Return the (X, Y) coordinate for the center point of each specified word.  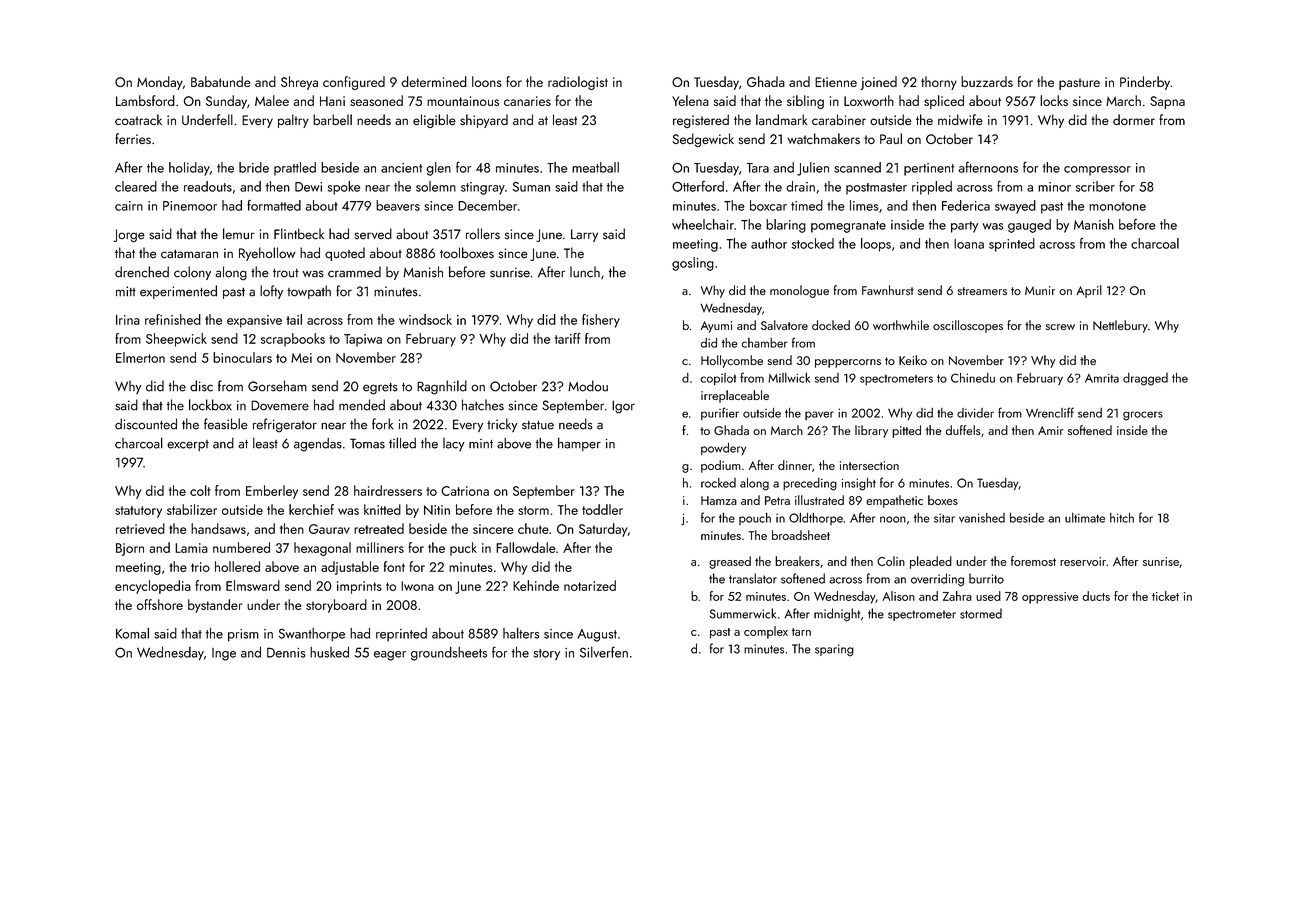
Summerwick (743, 613)
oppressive (1050, 598)
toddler (602, 509)
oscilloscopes (968, 326)
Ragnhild (442, 387)
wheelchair (703, 224)
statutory (138, 512)
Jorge (129, 236)
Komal (132, 633)
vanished (982, 518)
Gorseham (277, 386)
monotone (1117, 206)
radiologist (578, 83)
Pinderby (1145, 83)
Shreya (299, 83)
